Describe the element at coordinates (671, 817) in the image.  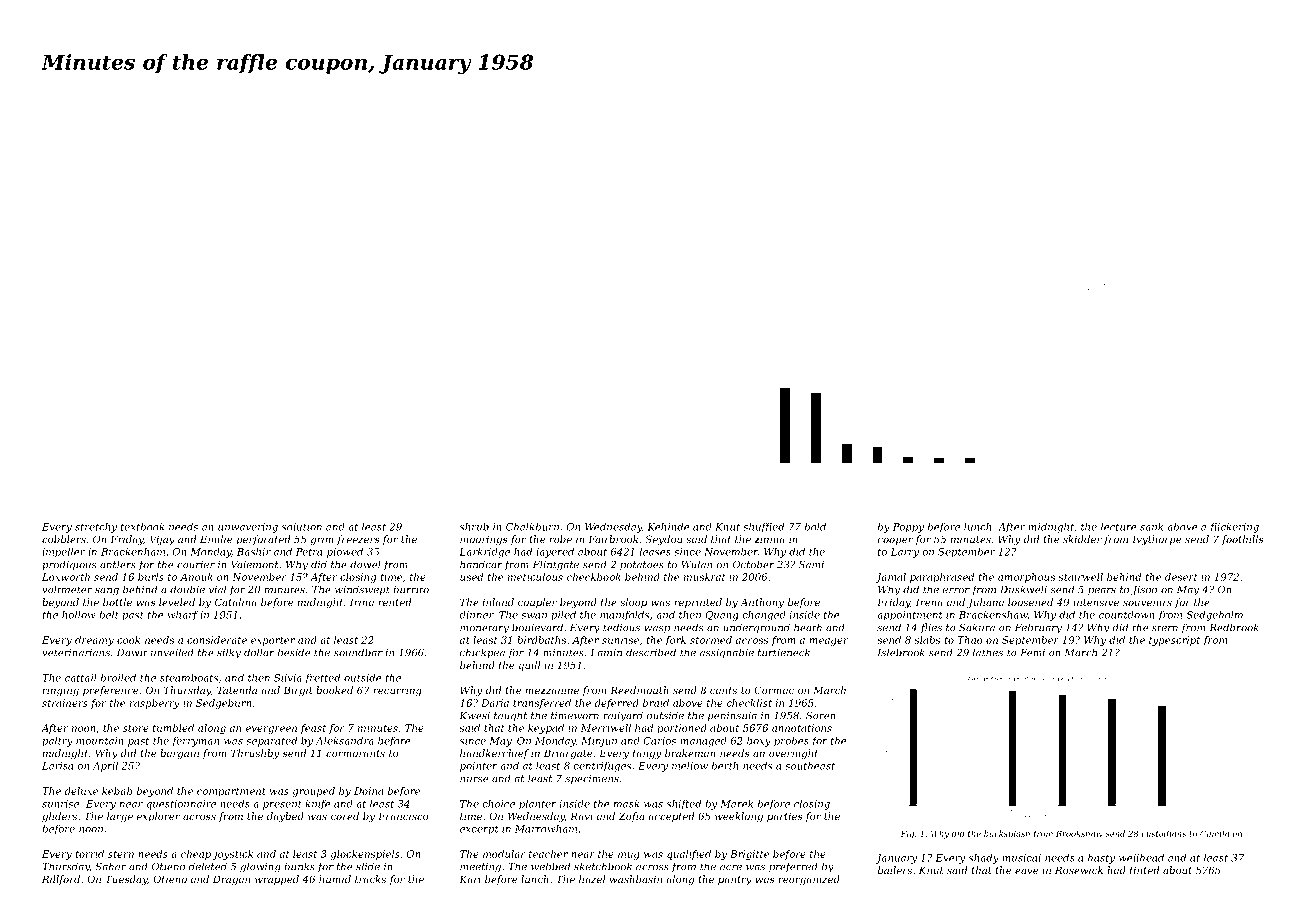
I see `accepted` at that location.
